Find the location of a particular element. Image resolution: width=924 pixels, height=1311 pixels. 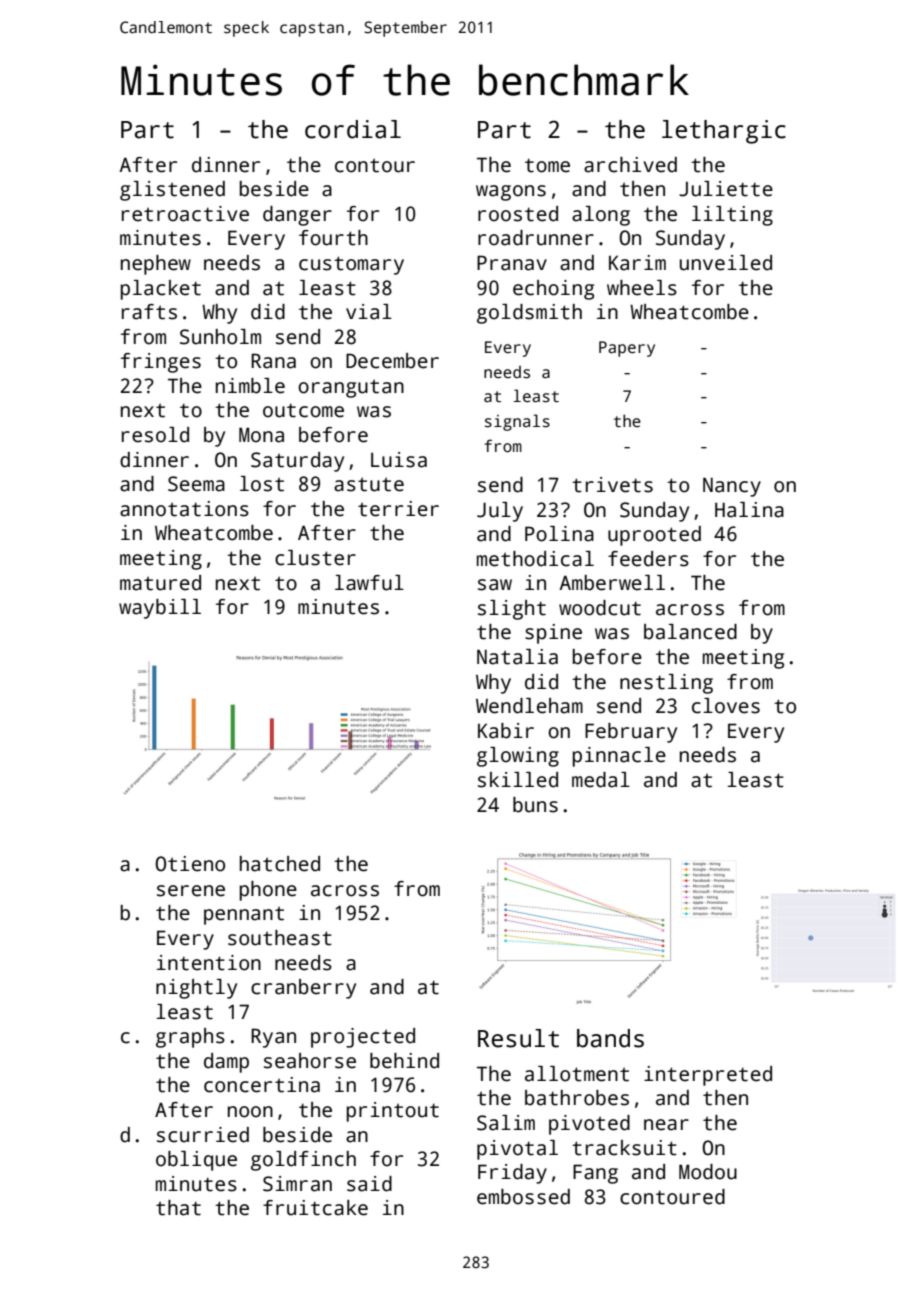

astute is located at coordinates (369, 484).
